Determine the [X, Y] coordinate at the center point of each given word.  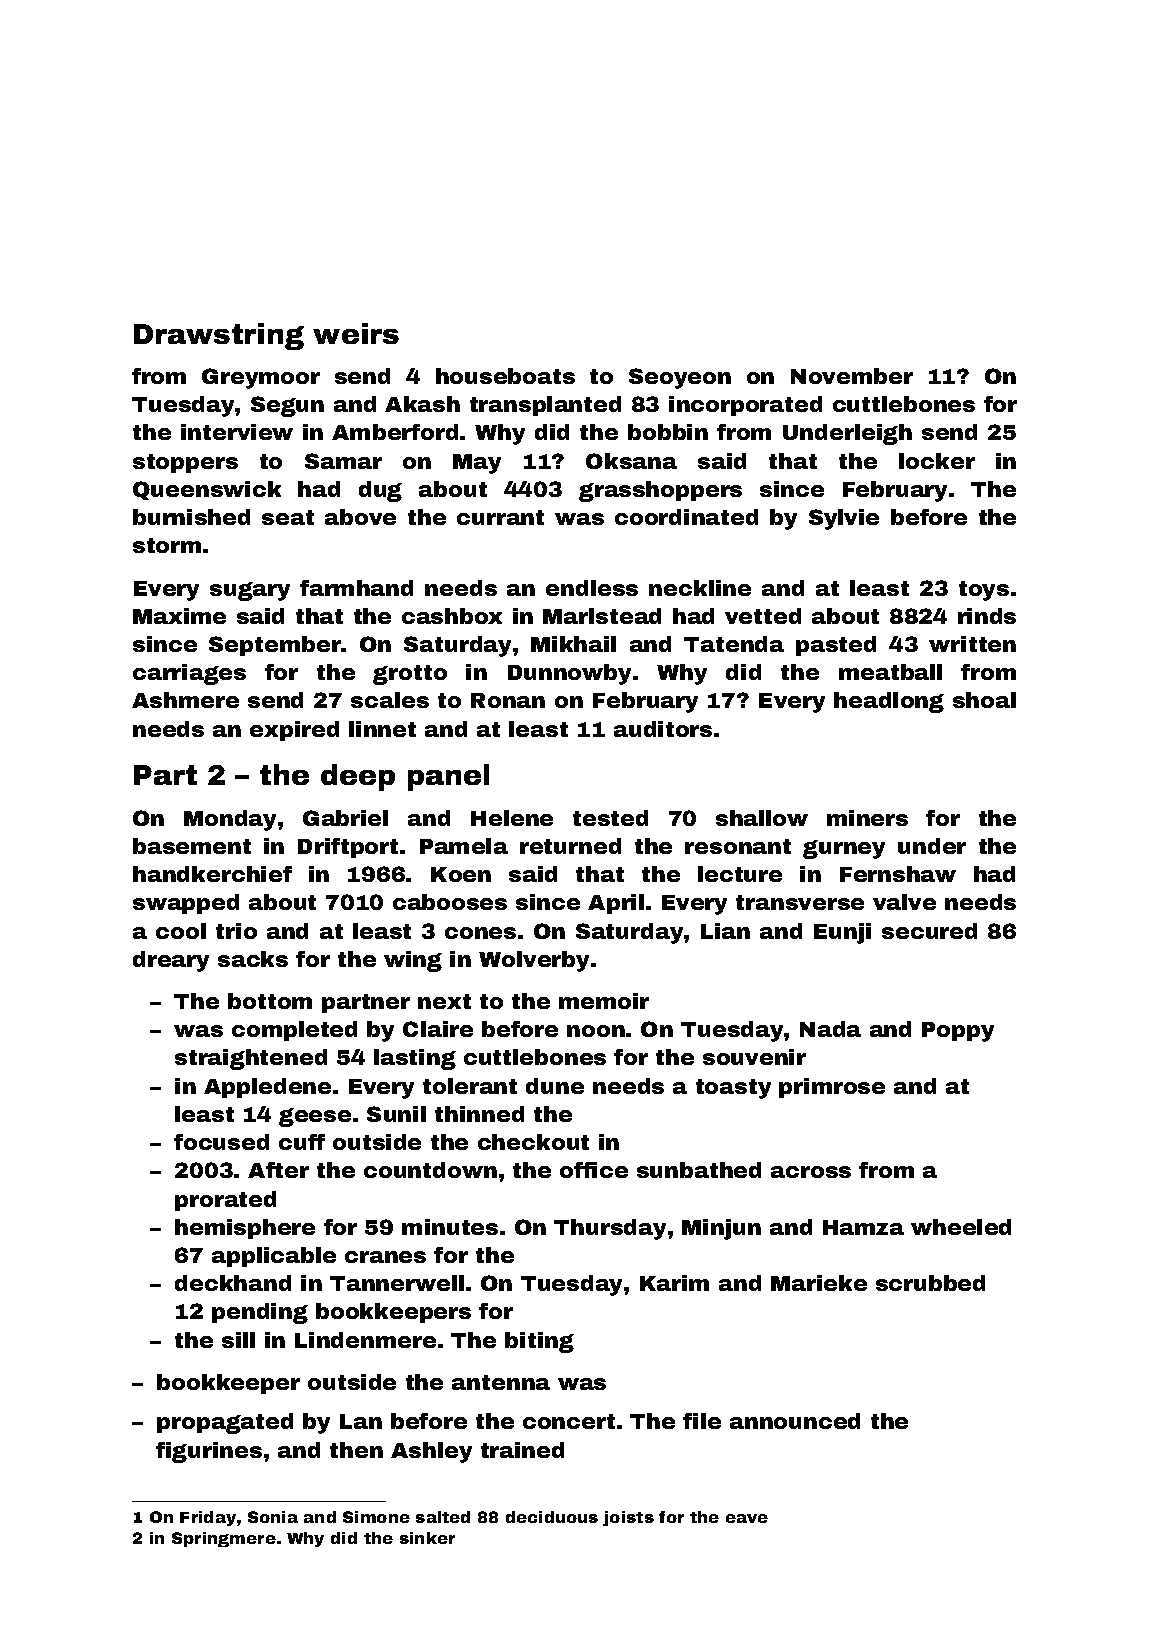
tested [610, 818]
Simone [376, 1517]
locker [937, 461]
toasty [733, 1089]
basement [192, 846]
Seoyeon [680, 378]
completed [294, 1031]
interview [237, 432]
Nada [830, 1029]
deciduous [552, 1517]
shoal [984, 700]
